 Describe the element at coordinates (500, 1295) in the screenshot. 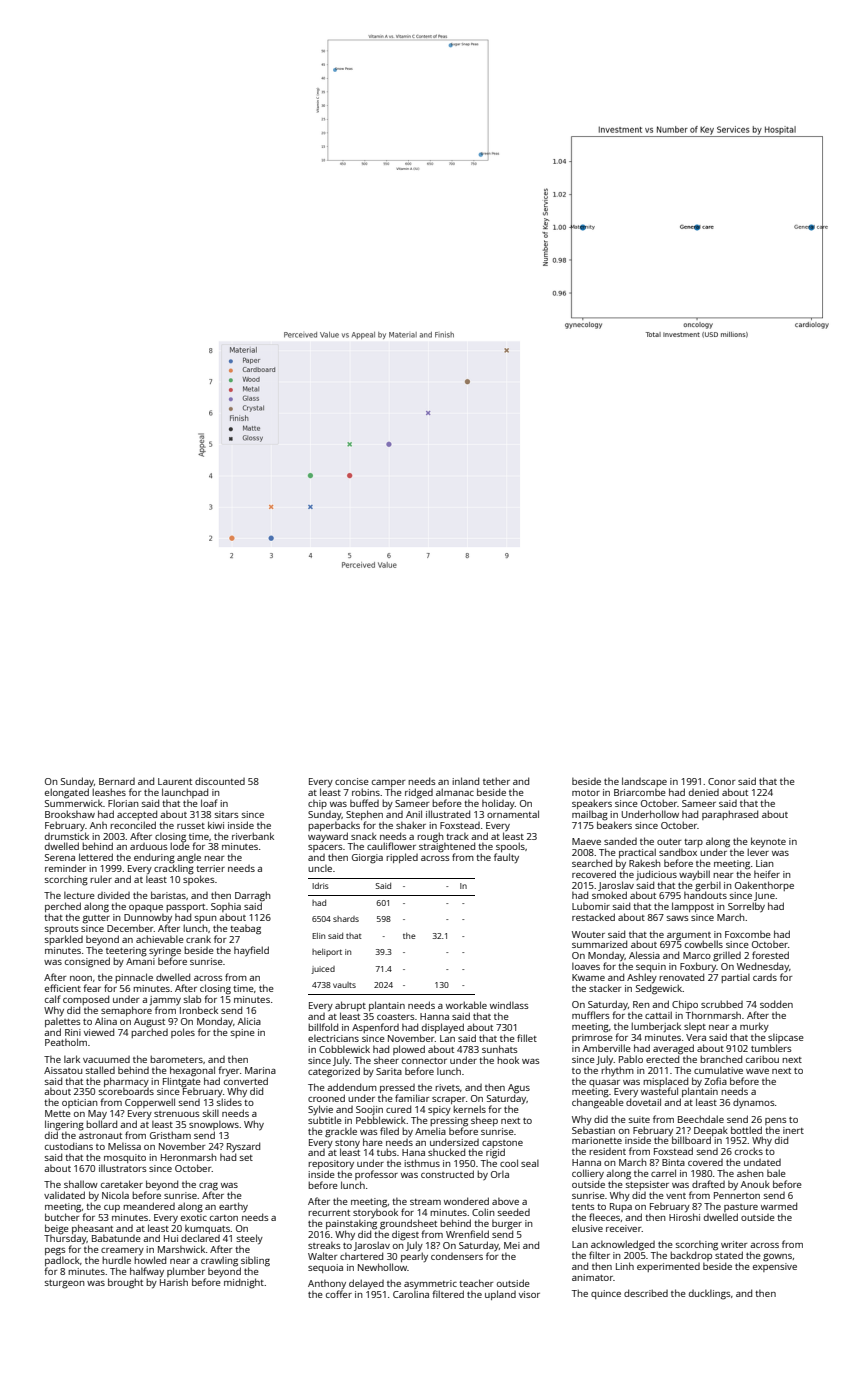

I see `upland` at that location.
